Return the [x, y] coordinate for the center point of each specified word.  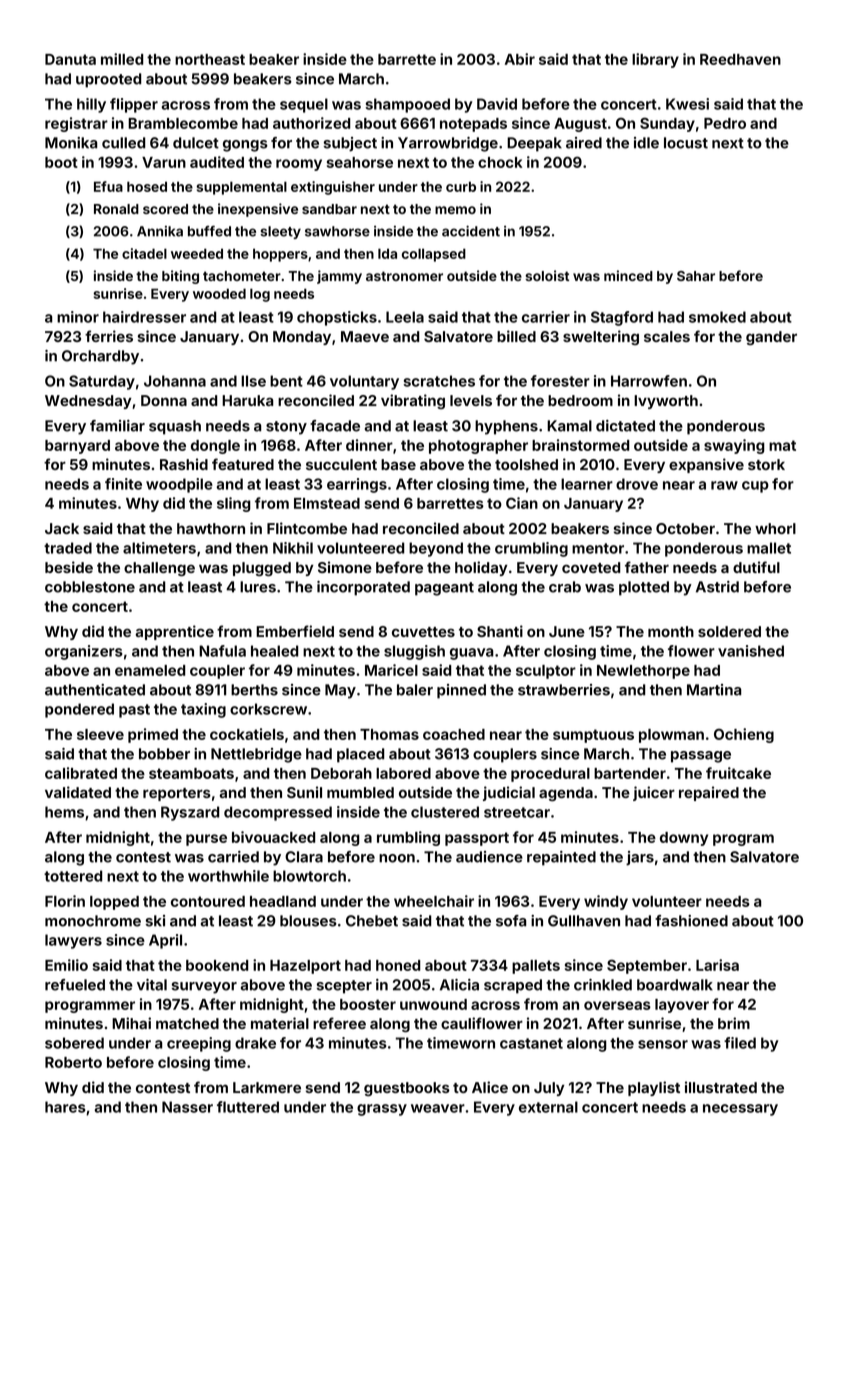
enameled [150, 670]
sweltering [601, 337]
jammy [339, 277]
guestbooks [407, 1089]
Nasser [187, 1107]
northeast [210, 59]
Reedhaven [740, 59]
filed [740, 1043]
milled [122, 59]
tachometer [242, 276]
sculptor [546, 672]
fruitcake [738, 773]
